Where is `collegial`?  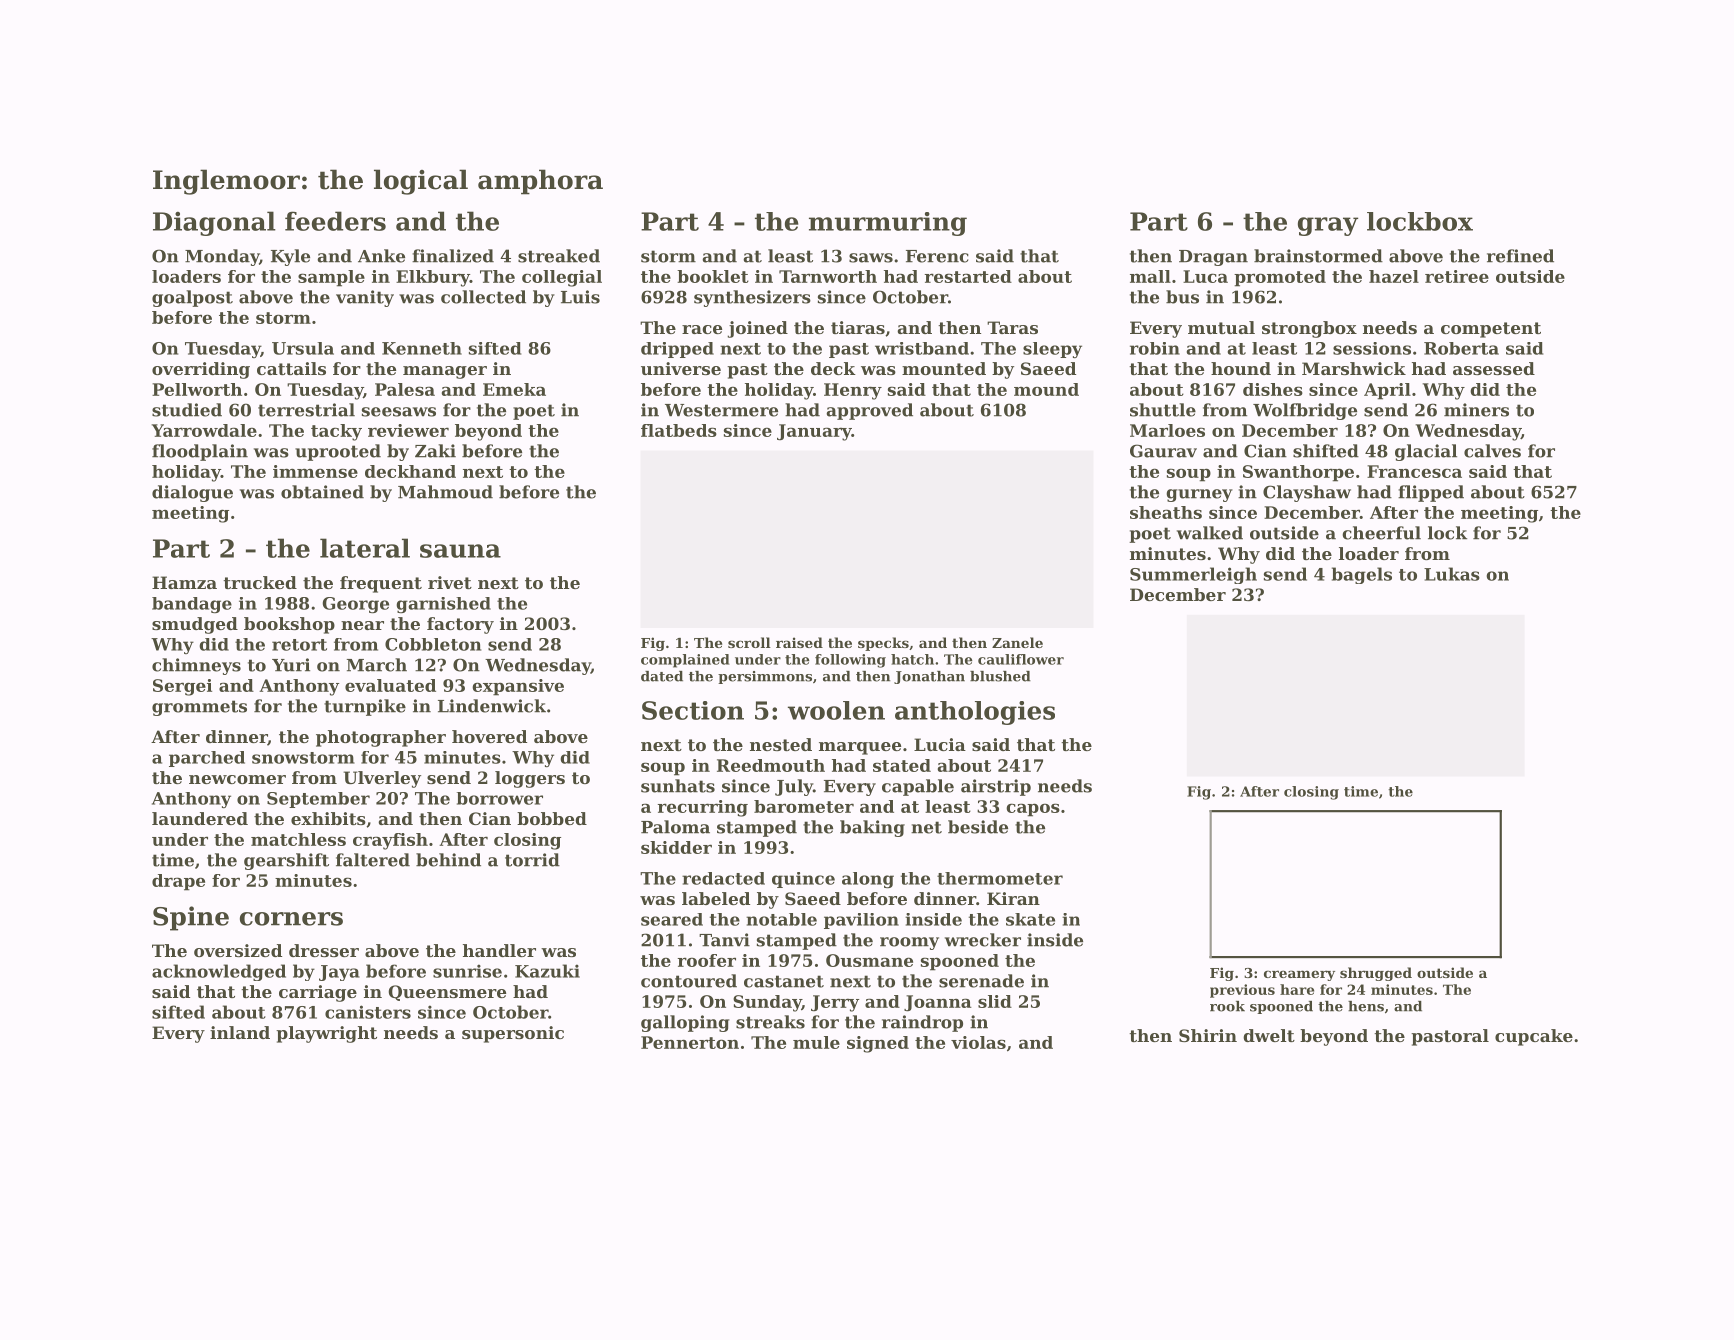 collegial is located at coordinates (562, 278).
